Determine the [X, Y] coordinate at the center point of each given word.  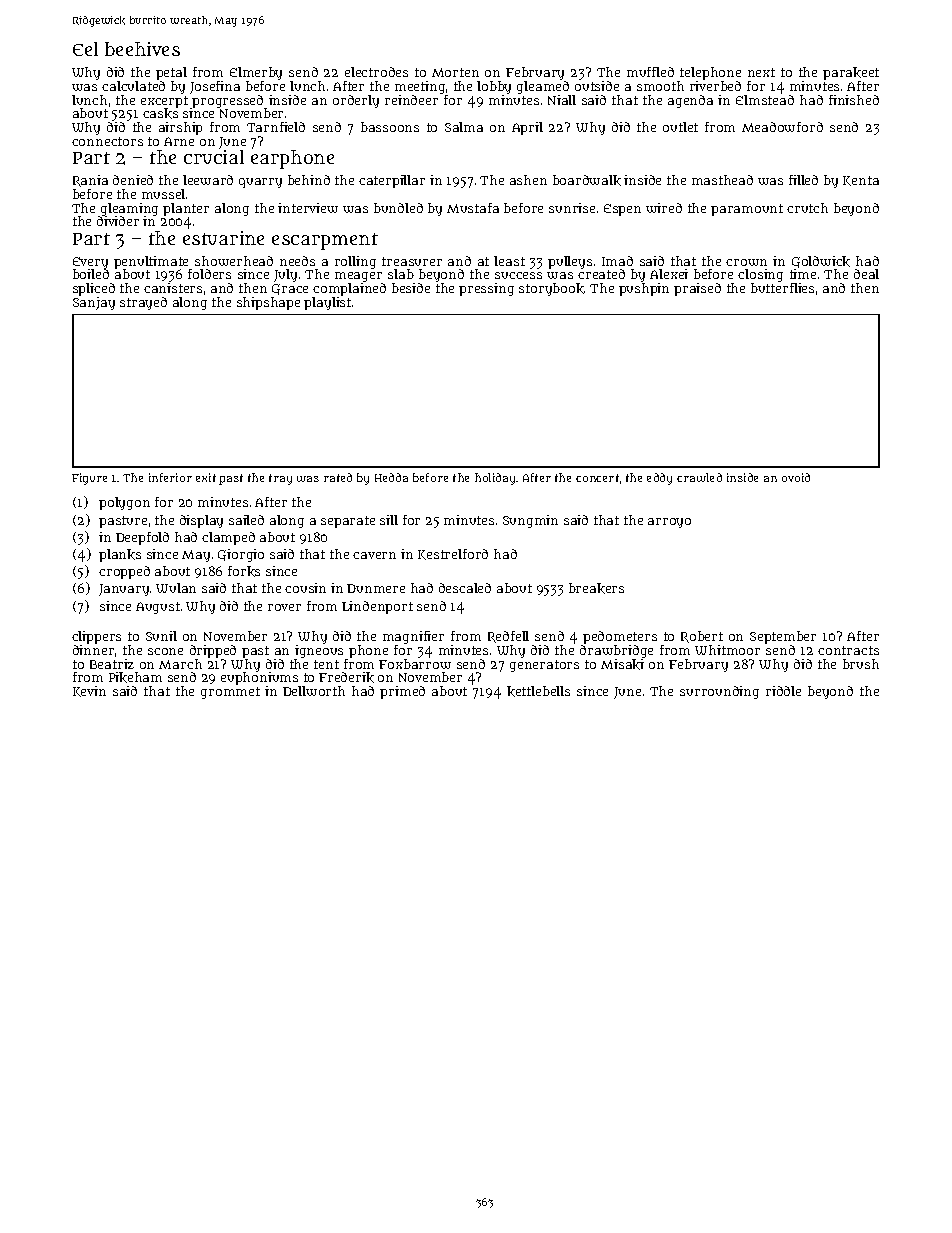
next [761, 72]
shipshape [268, 303]
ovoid [796, 477]
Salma [464, 127]
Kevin [89, 691]
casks [160, 114]
